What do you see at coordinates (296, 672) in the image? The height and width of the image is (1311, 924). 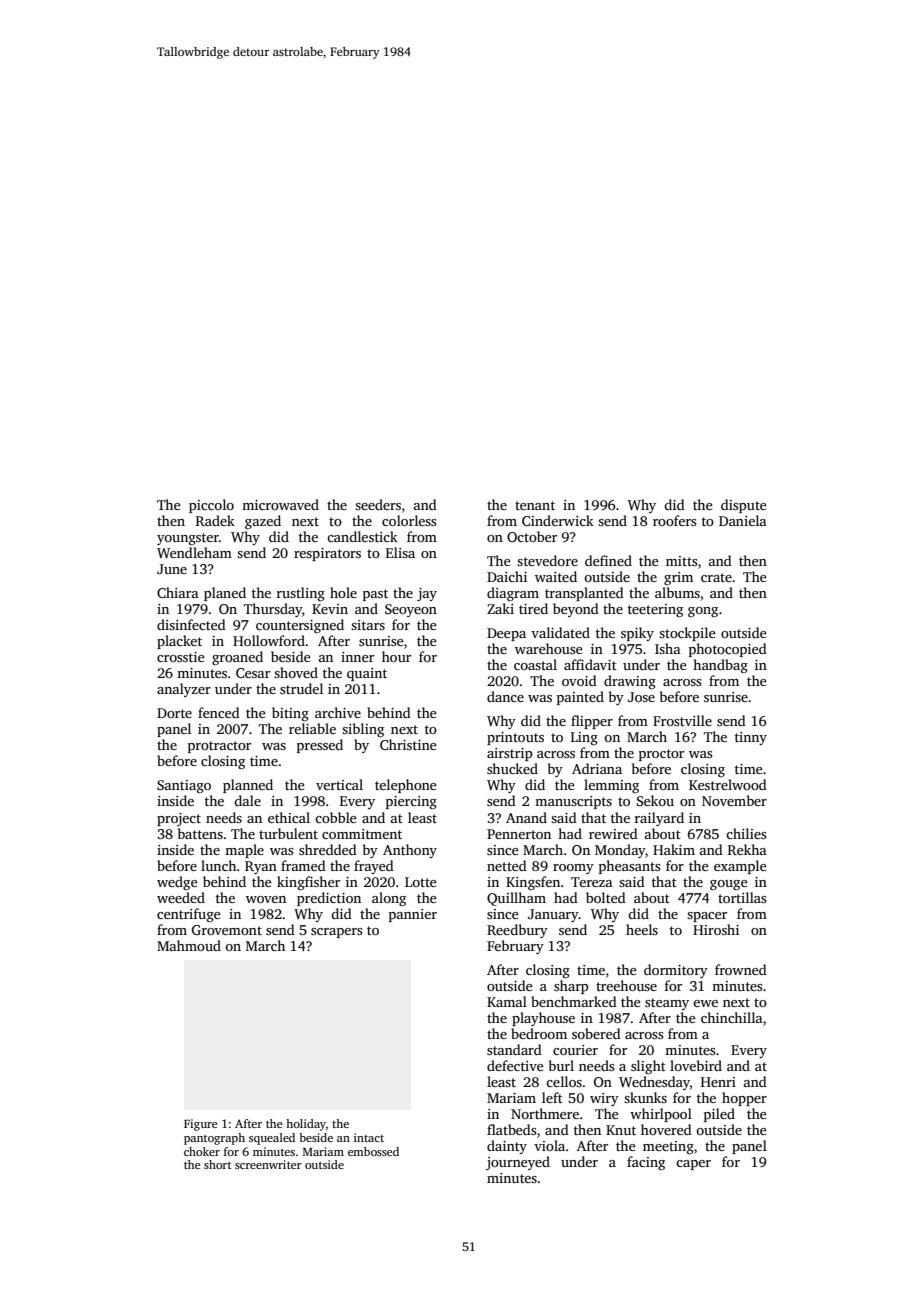 I see `shoved` at bounding box center [296, 672].
